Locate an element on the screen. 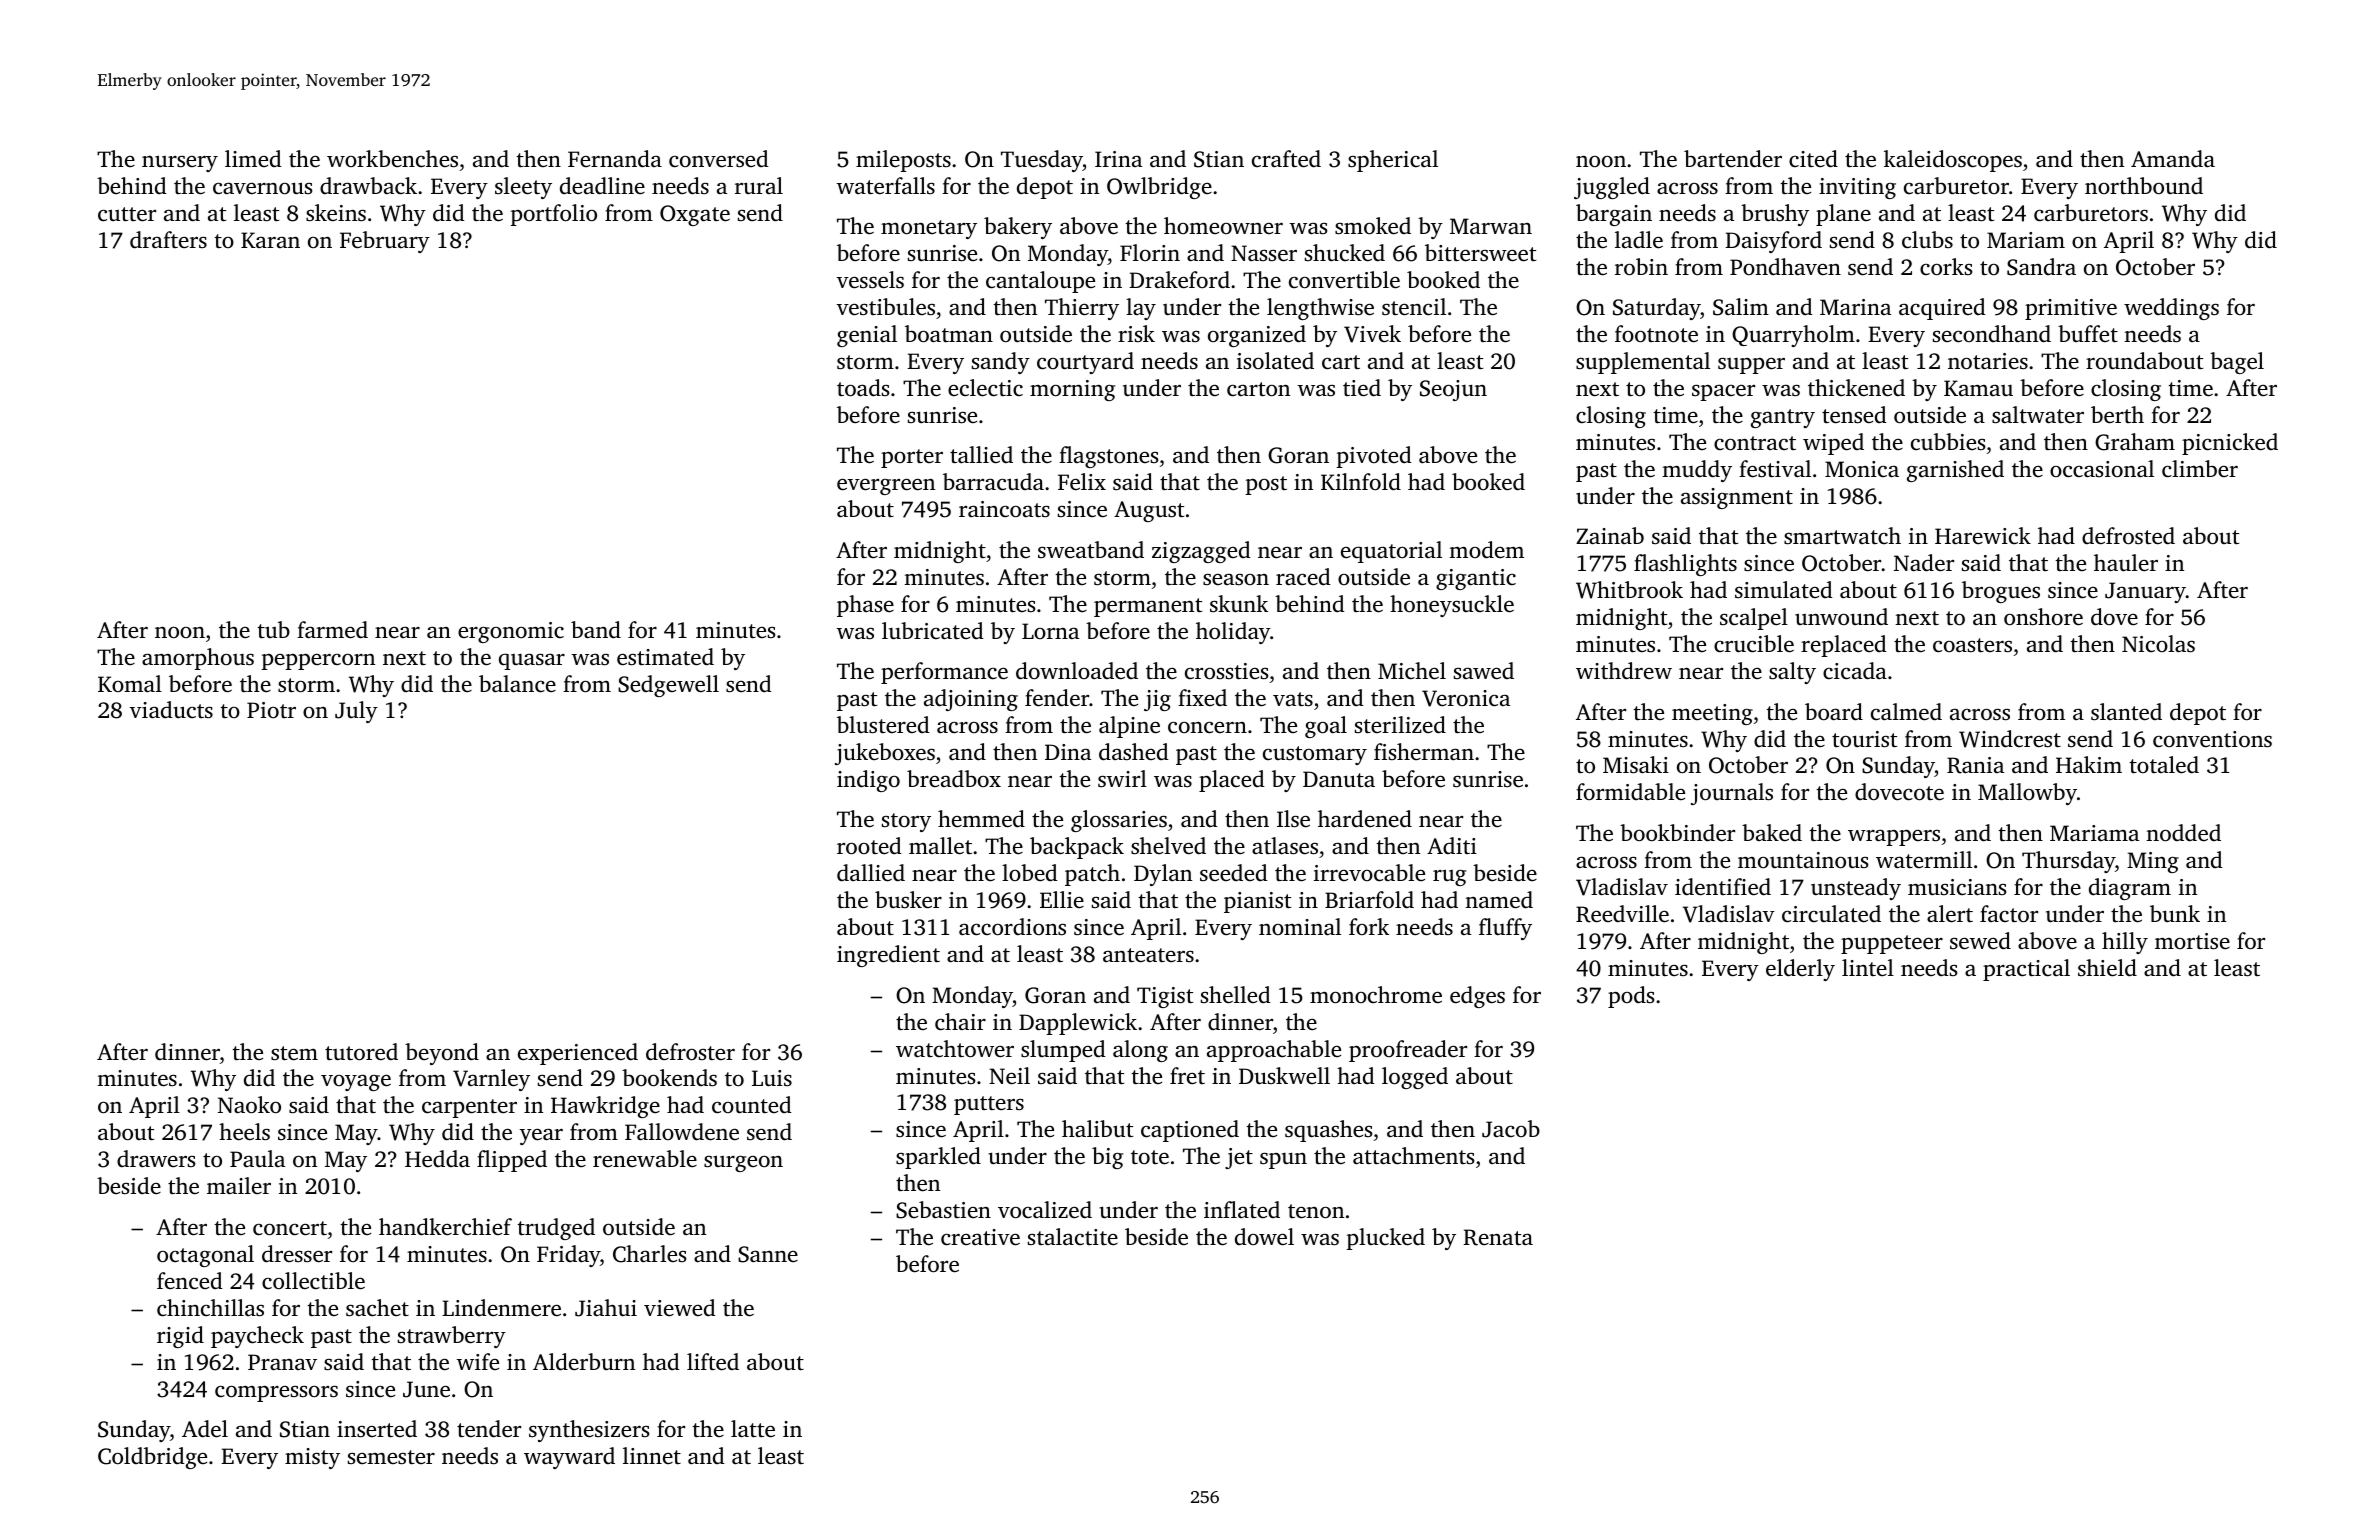  jukeboxes is located at coordinates (885, 754).
